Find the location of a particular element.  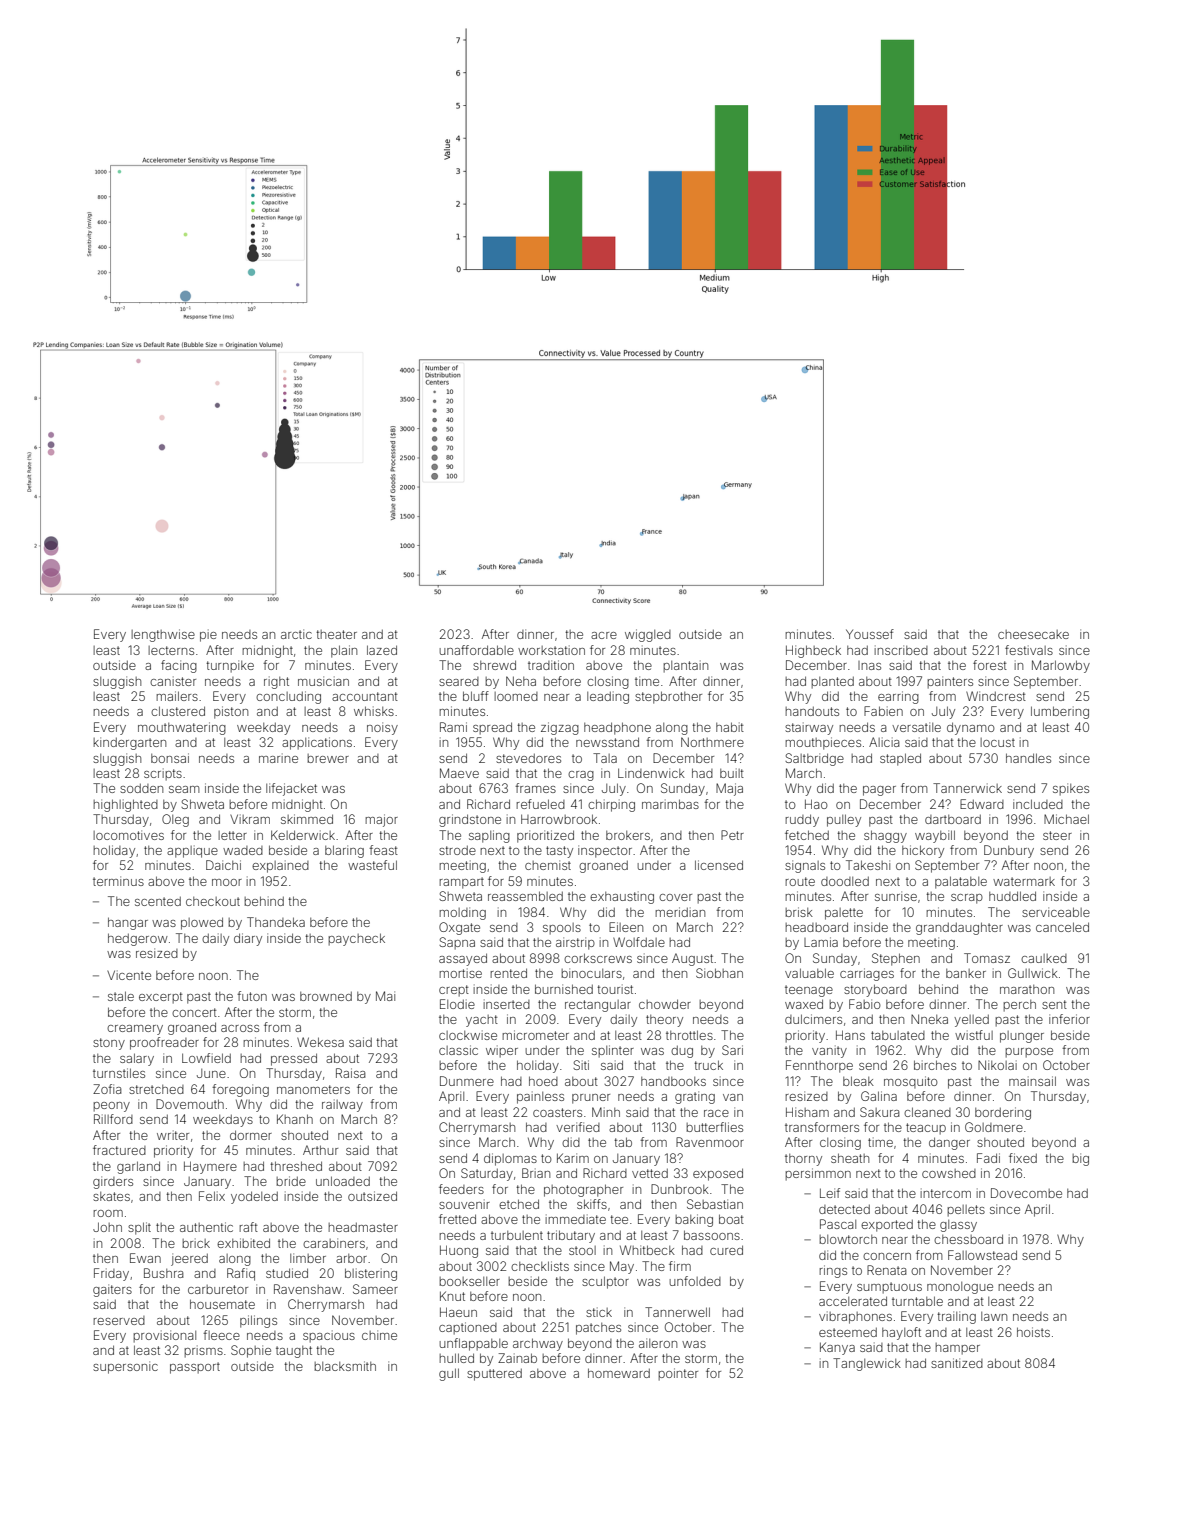

scrap is located at coordinates (967, 899).
